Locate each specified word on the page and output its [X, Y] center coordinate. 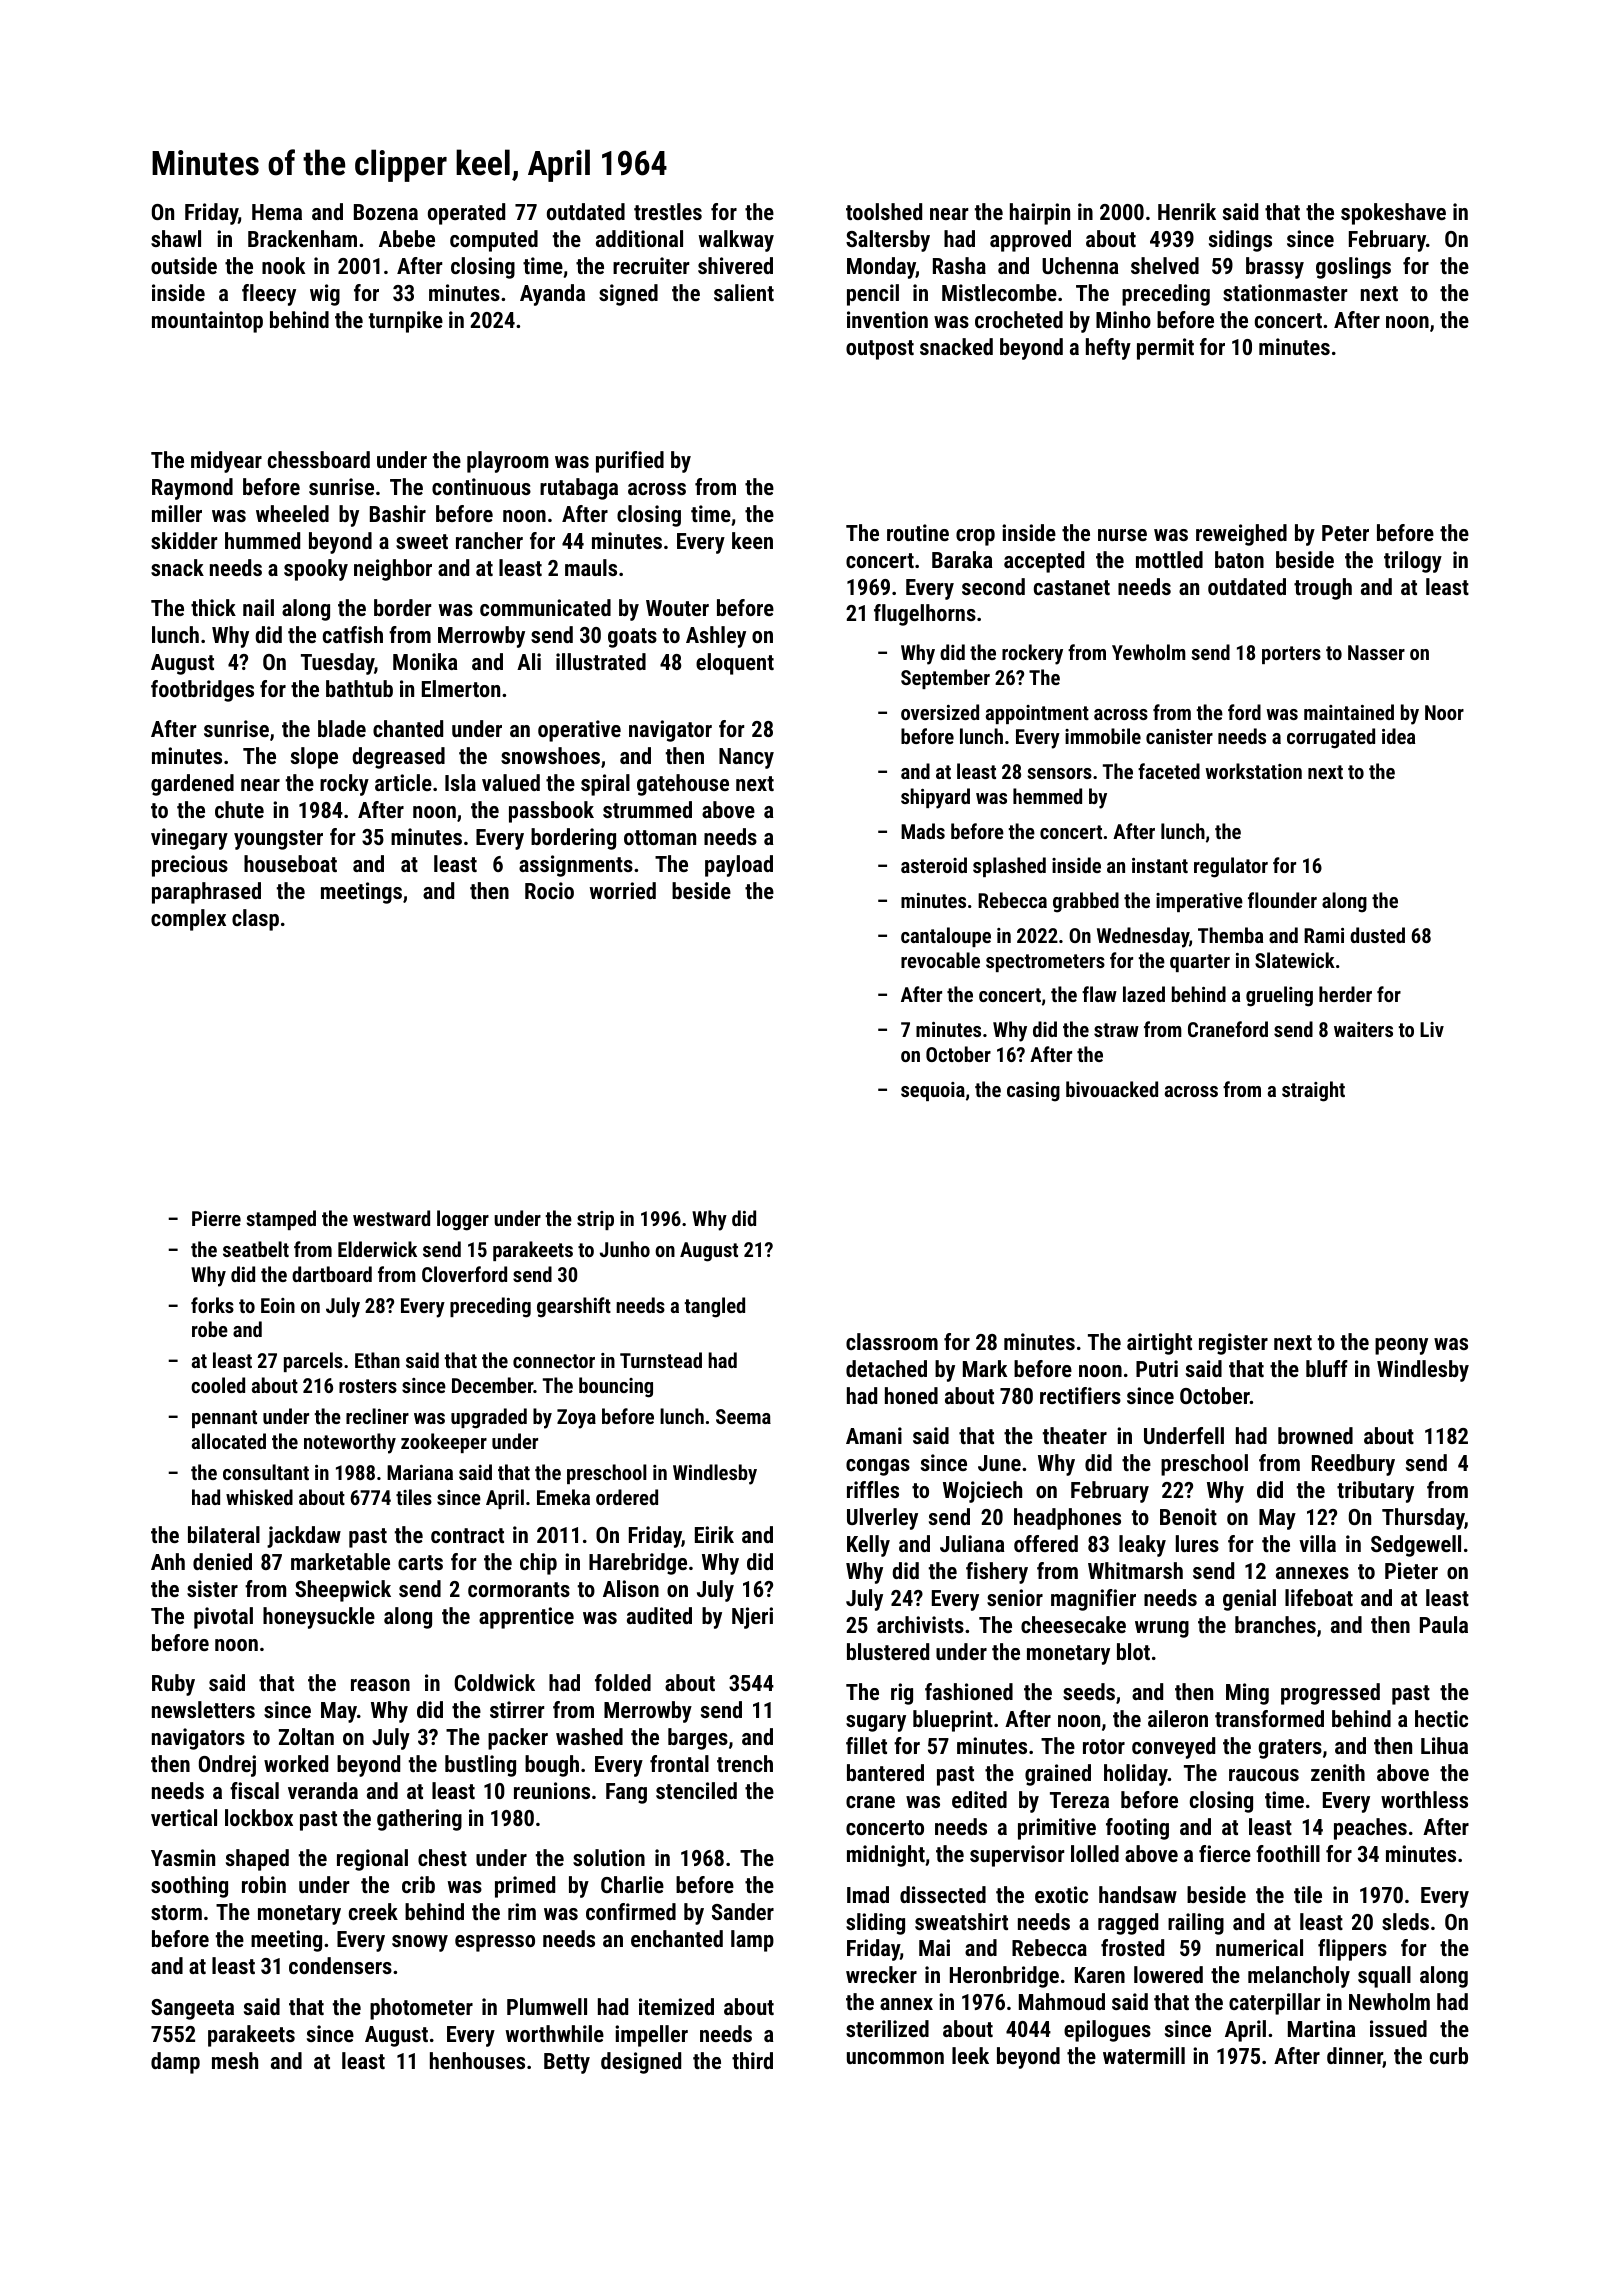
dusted [1377, 935]
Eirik [714, 1534]
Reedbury [1353, 1465]
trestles [668, 211]
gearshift [574, 1307]
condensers [340, 1965]
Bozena [386, 212]
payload [739, 866]
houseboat [290, 863]
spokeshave [1393, 214]
